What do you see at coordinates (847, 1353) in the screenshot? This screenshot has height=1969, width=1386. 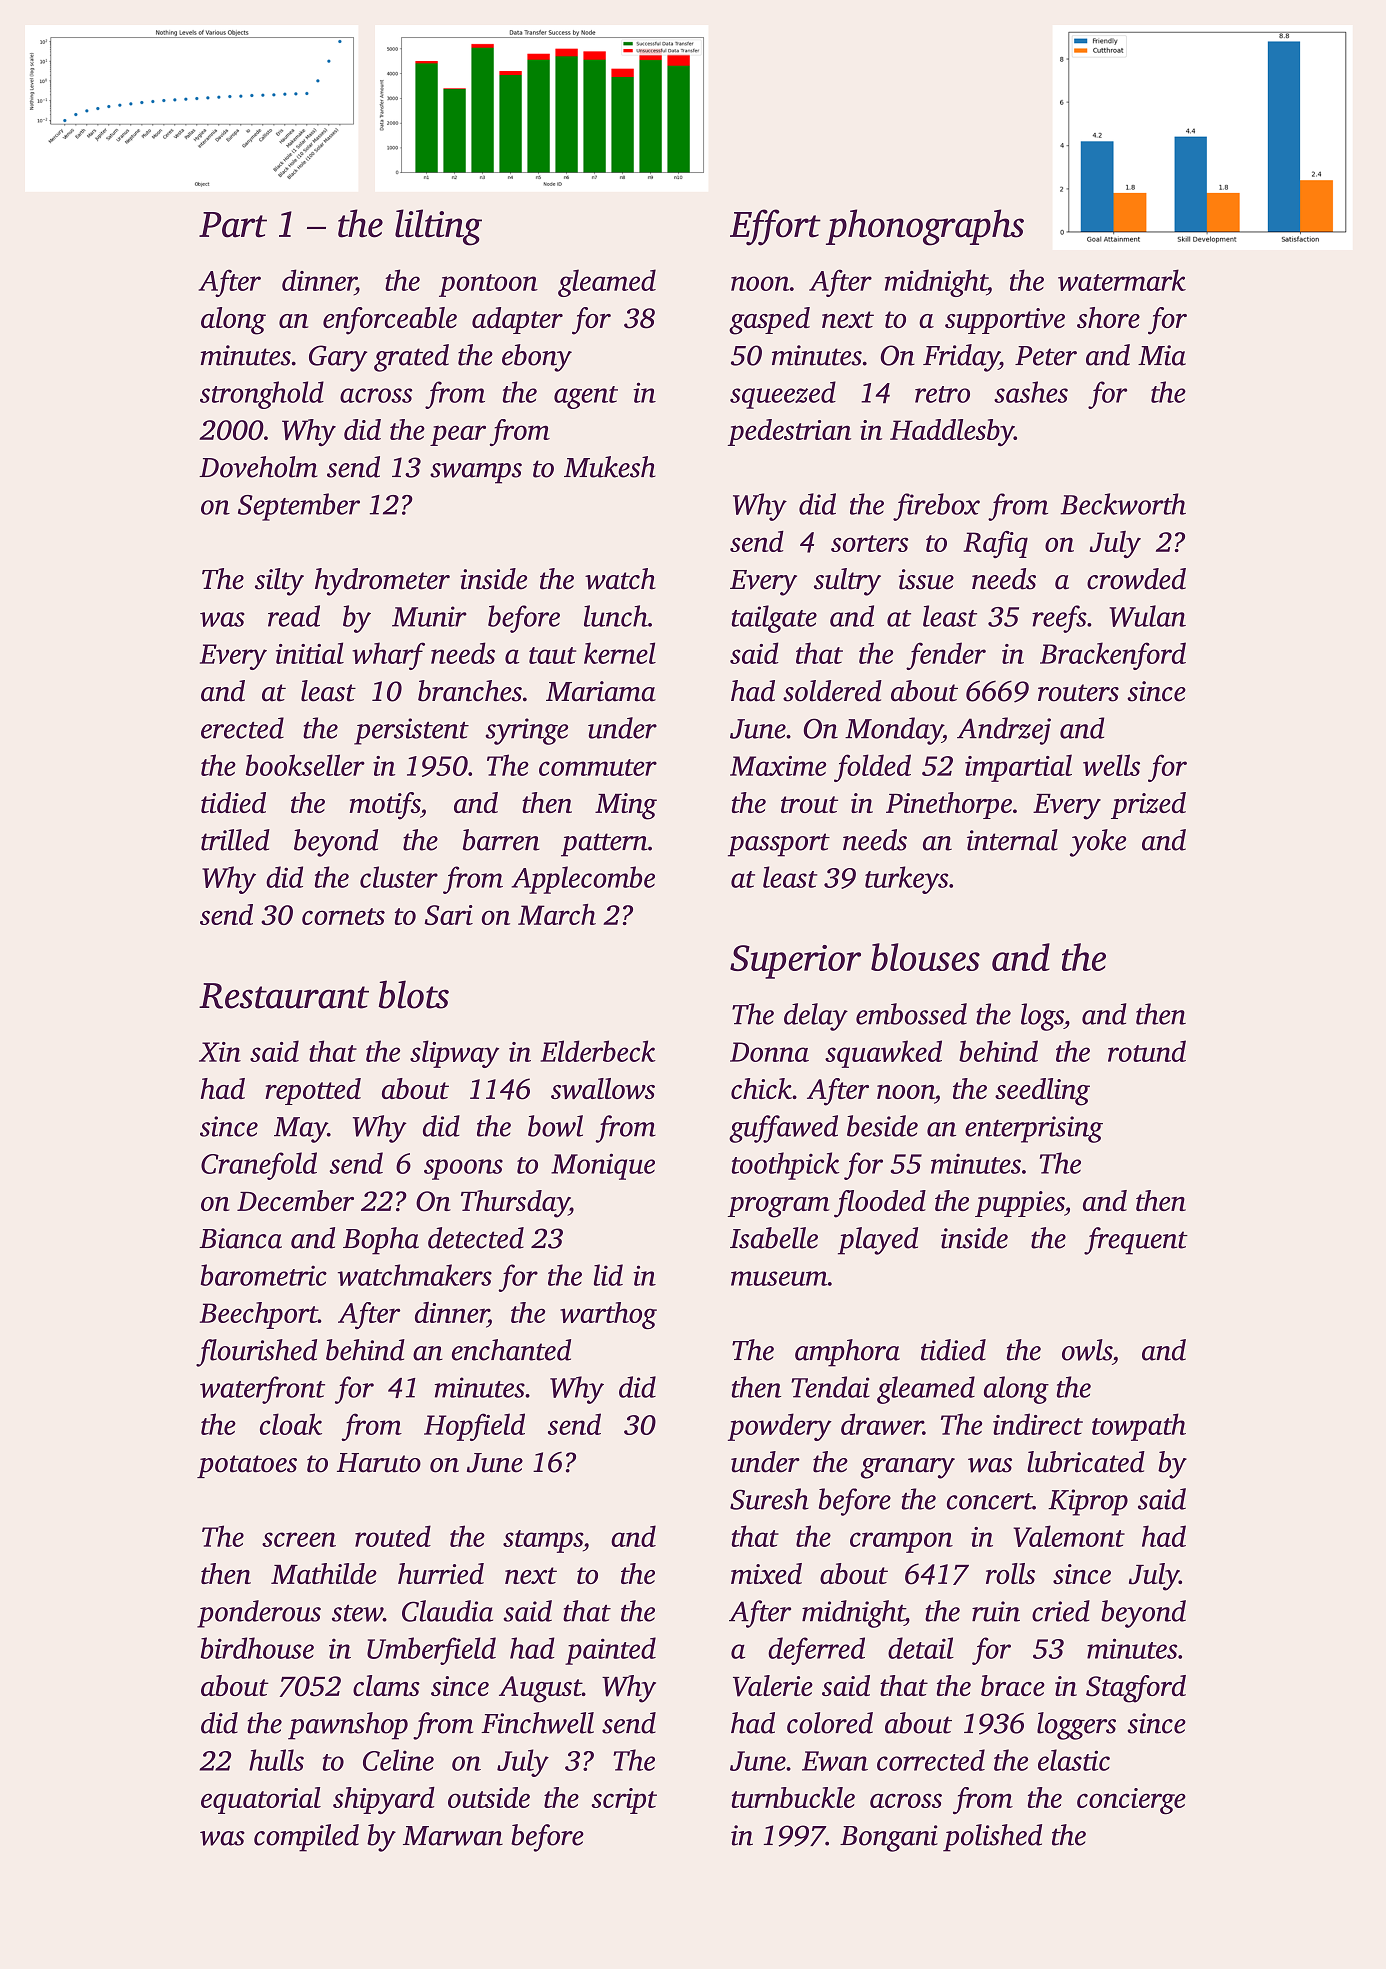 I see `amphora` at bounding box center [847, 1353].
